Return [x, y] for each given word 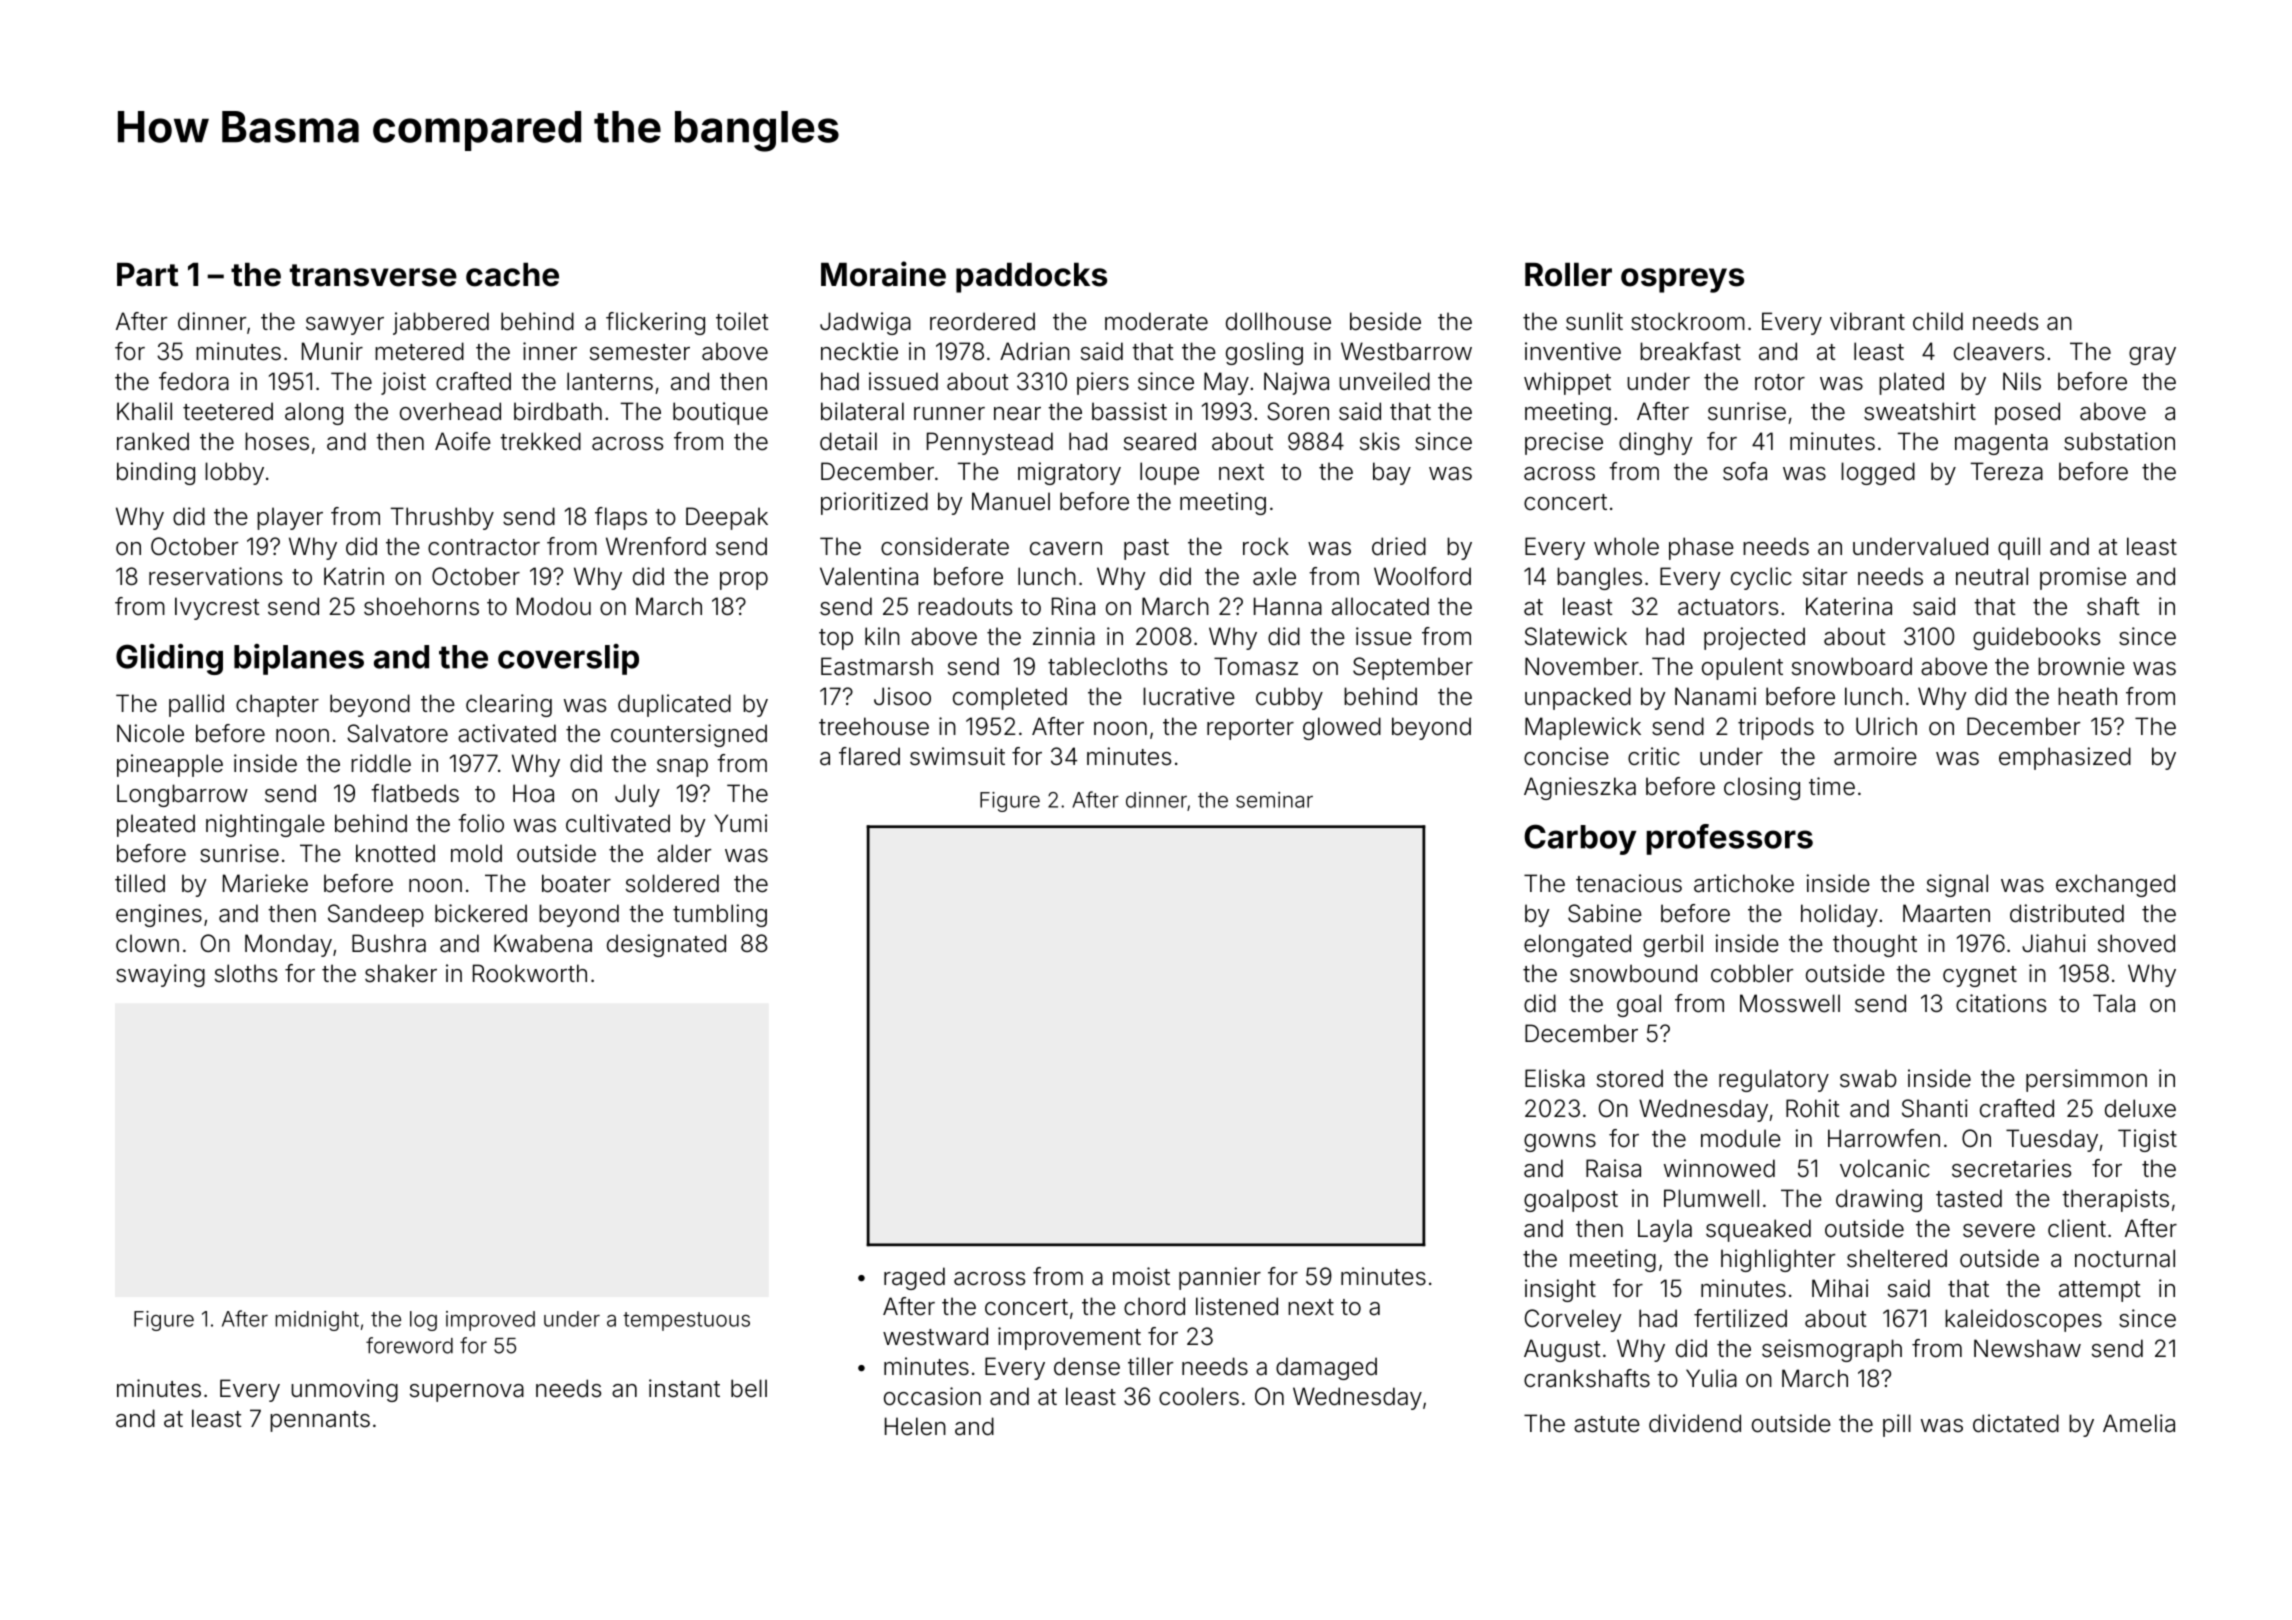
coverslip [568, 659]
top [836, 639]
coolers [1199, 1396]
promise [2083, 578]
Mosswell [1790, 1003]
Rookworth [530, 973]
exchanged [2115, 885]
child [1938, 321]
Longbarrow [182, 795]
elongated [1577, 945]
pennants [320, 1421]
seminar [1274, 800]
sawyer [345, 326]
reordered [982, 321]
